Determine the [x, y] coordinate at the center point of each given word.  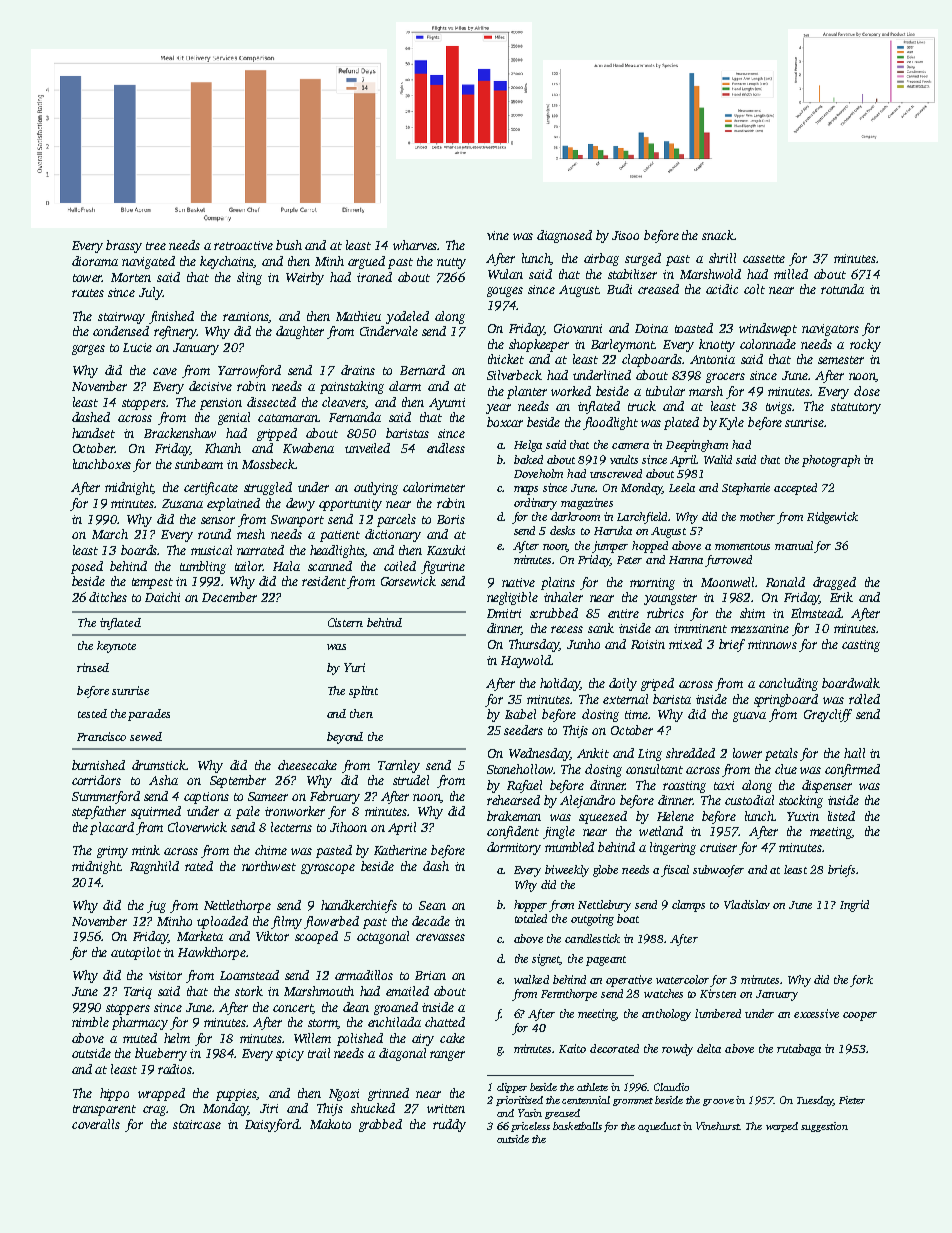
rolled [864, 699]
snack [718, 235]
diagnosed [564, 236]
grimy [112, 852]
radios [175, 1069]
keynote [116, 647]
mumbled [569, 847]
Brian [430, 975]
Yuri [354, 667]
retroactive [243, 245]
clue [786, 769]
